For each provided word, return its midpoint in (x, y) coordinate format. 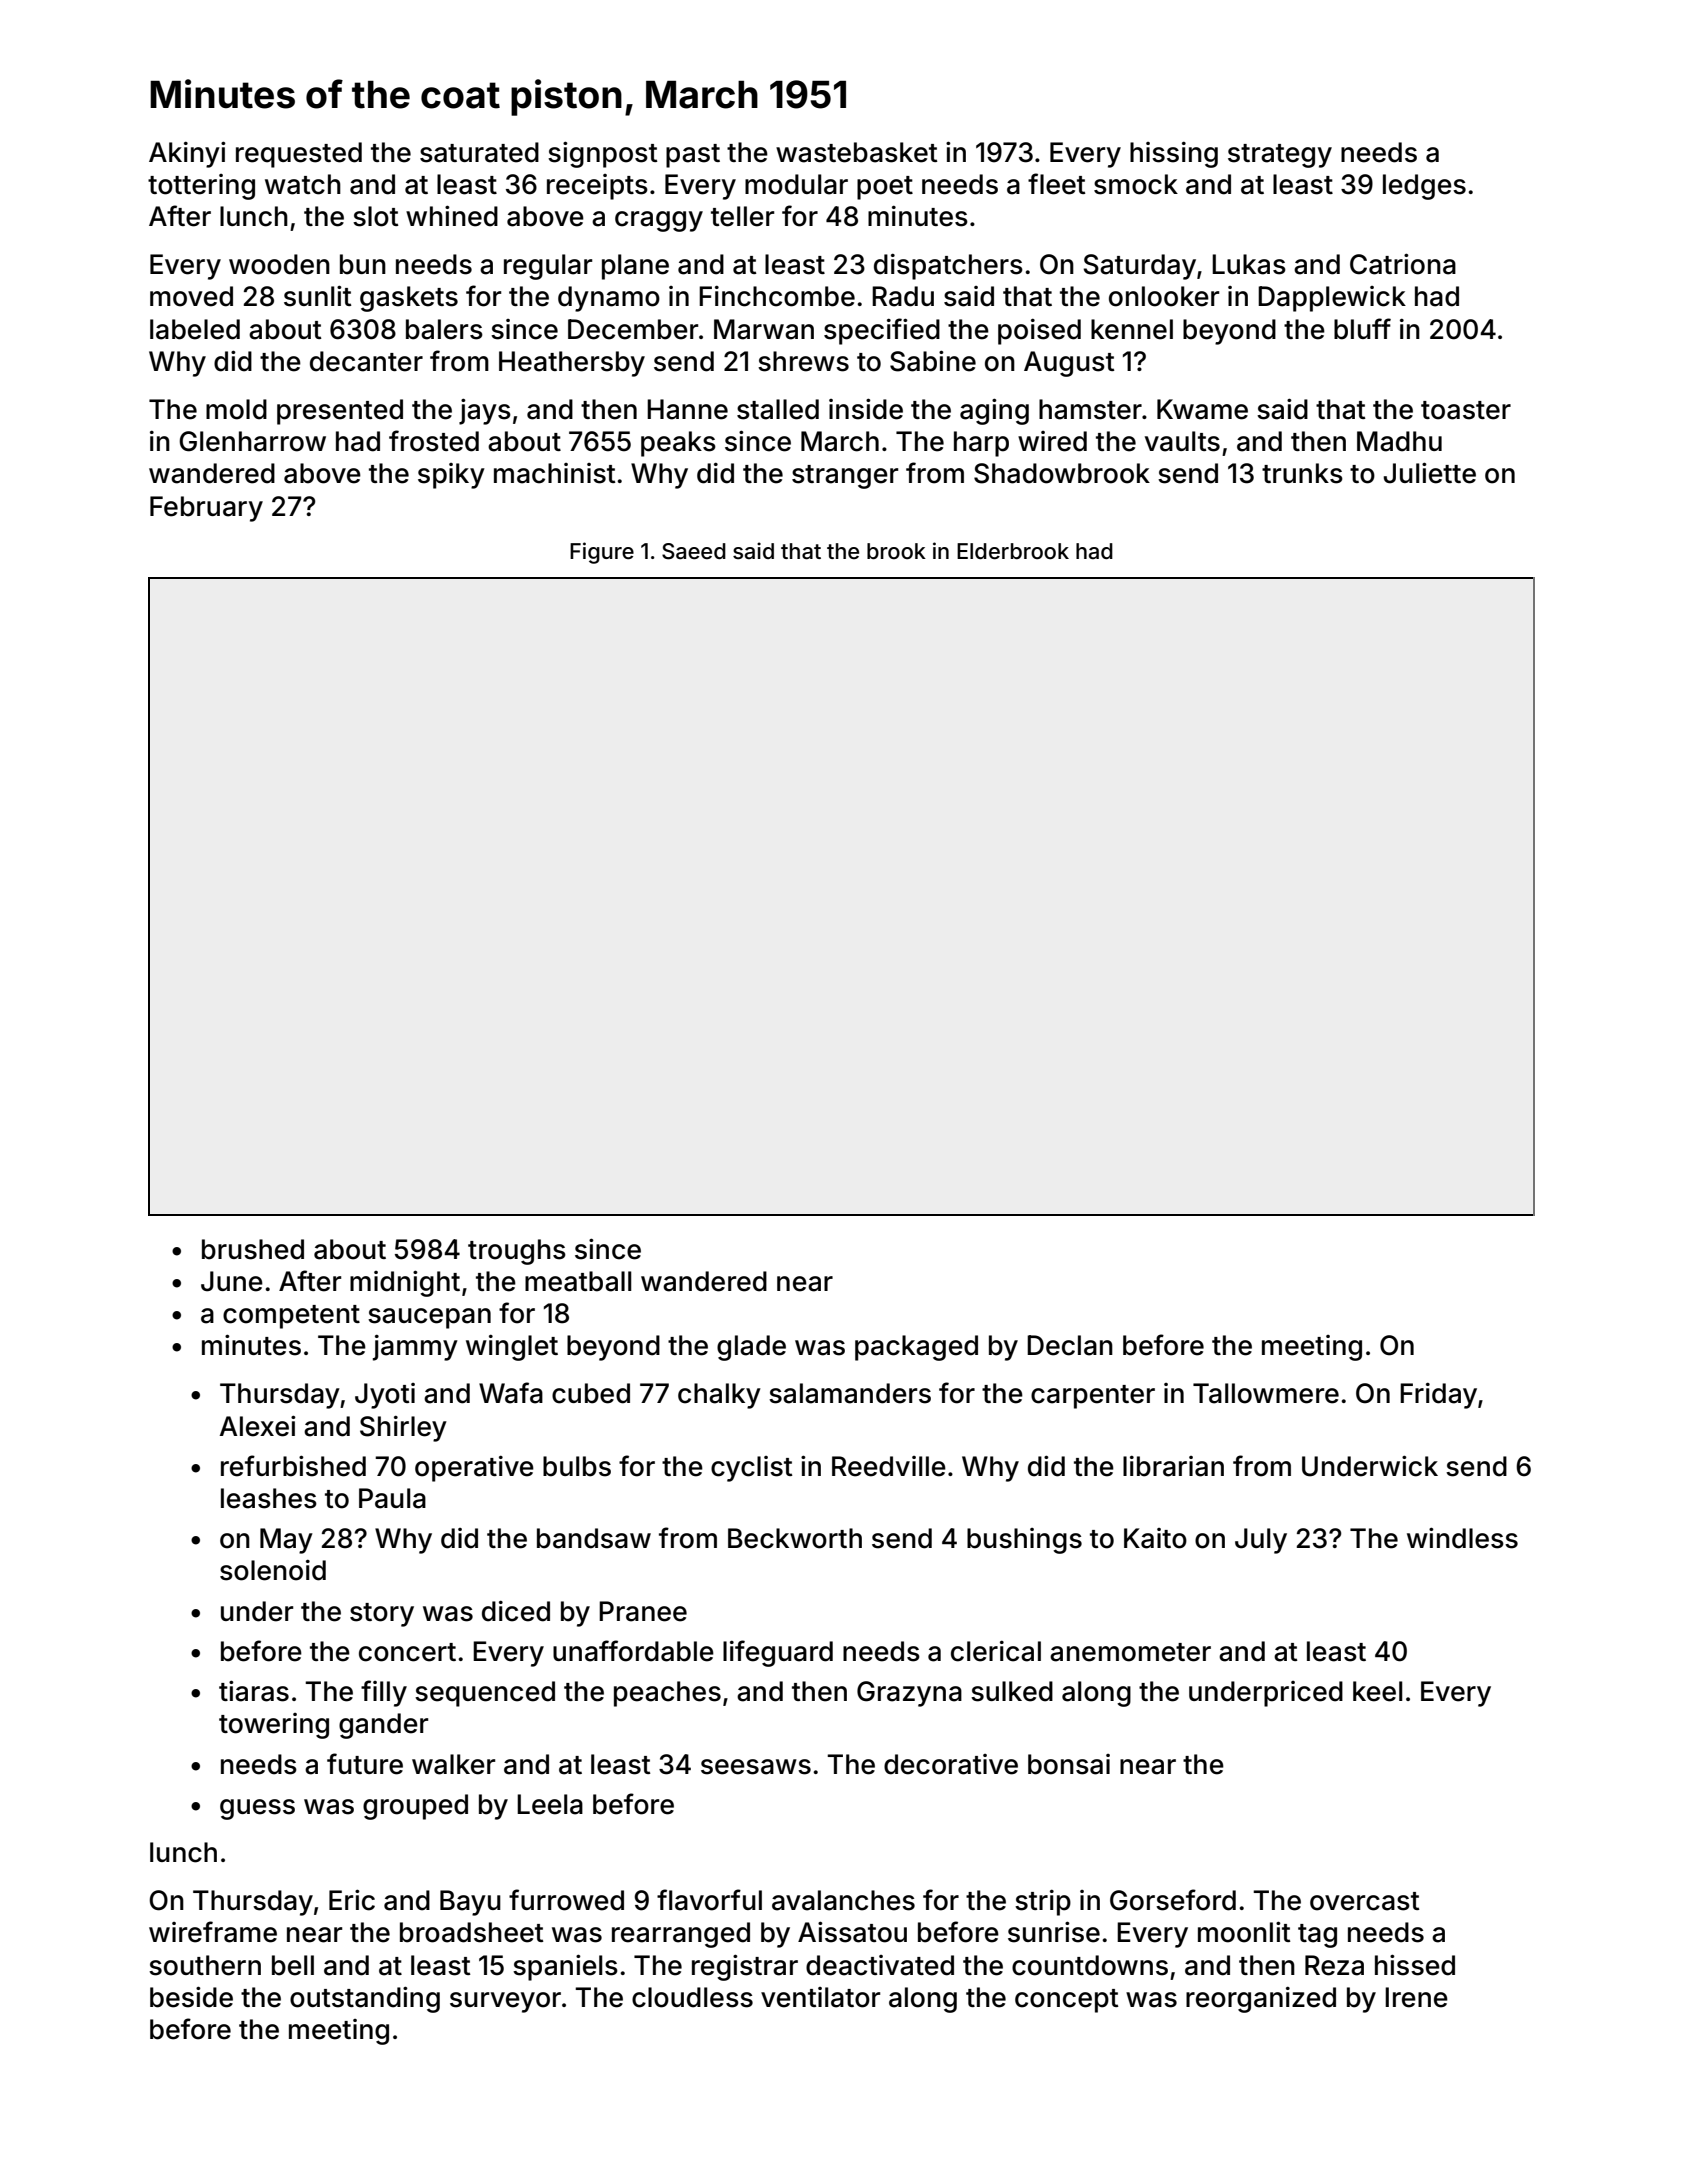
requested (299, 155)
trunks (1302, 473)
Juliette (1429, 473)
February (206, 509)
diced (516, 1611)
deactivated (880, 1965)
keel (1377, 1691)
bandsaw (594, 1538)
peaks (678, 444)
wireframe (213, 1932)
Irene (1416, 1997)
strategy (1280, 156)
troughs (517, 1252)
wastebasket (857, 152)
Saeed (694, 551)
